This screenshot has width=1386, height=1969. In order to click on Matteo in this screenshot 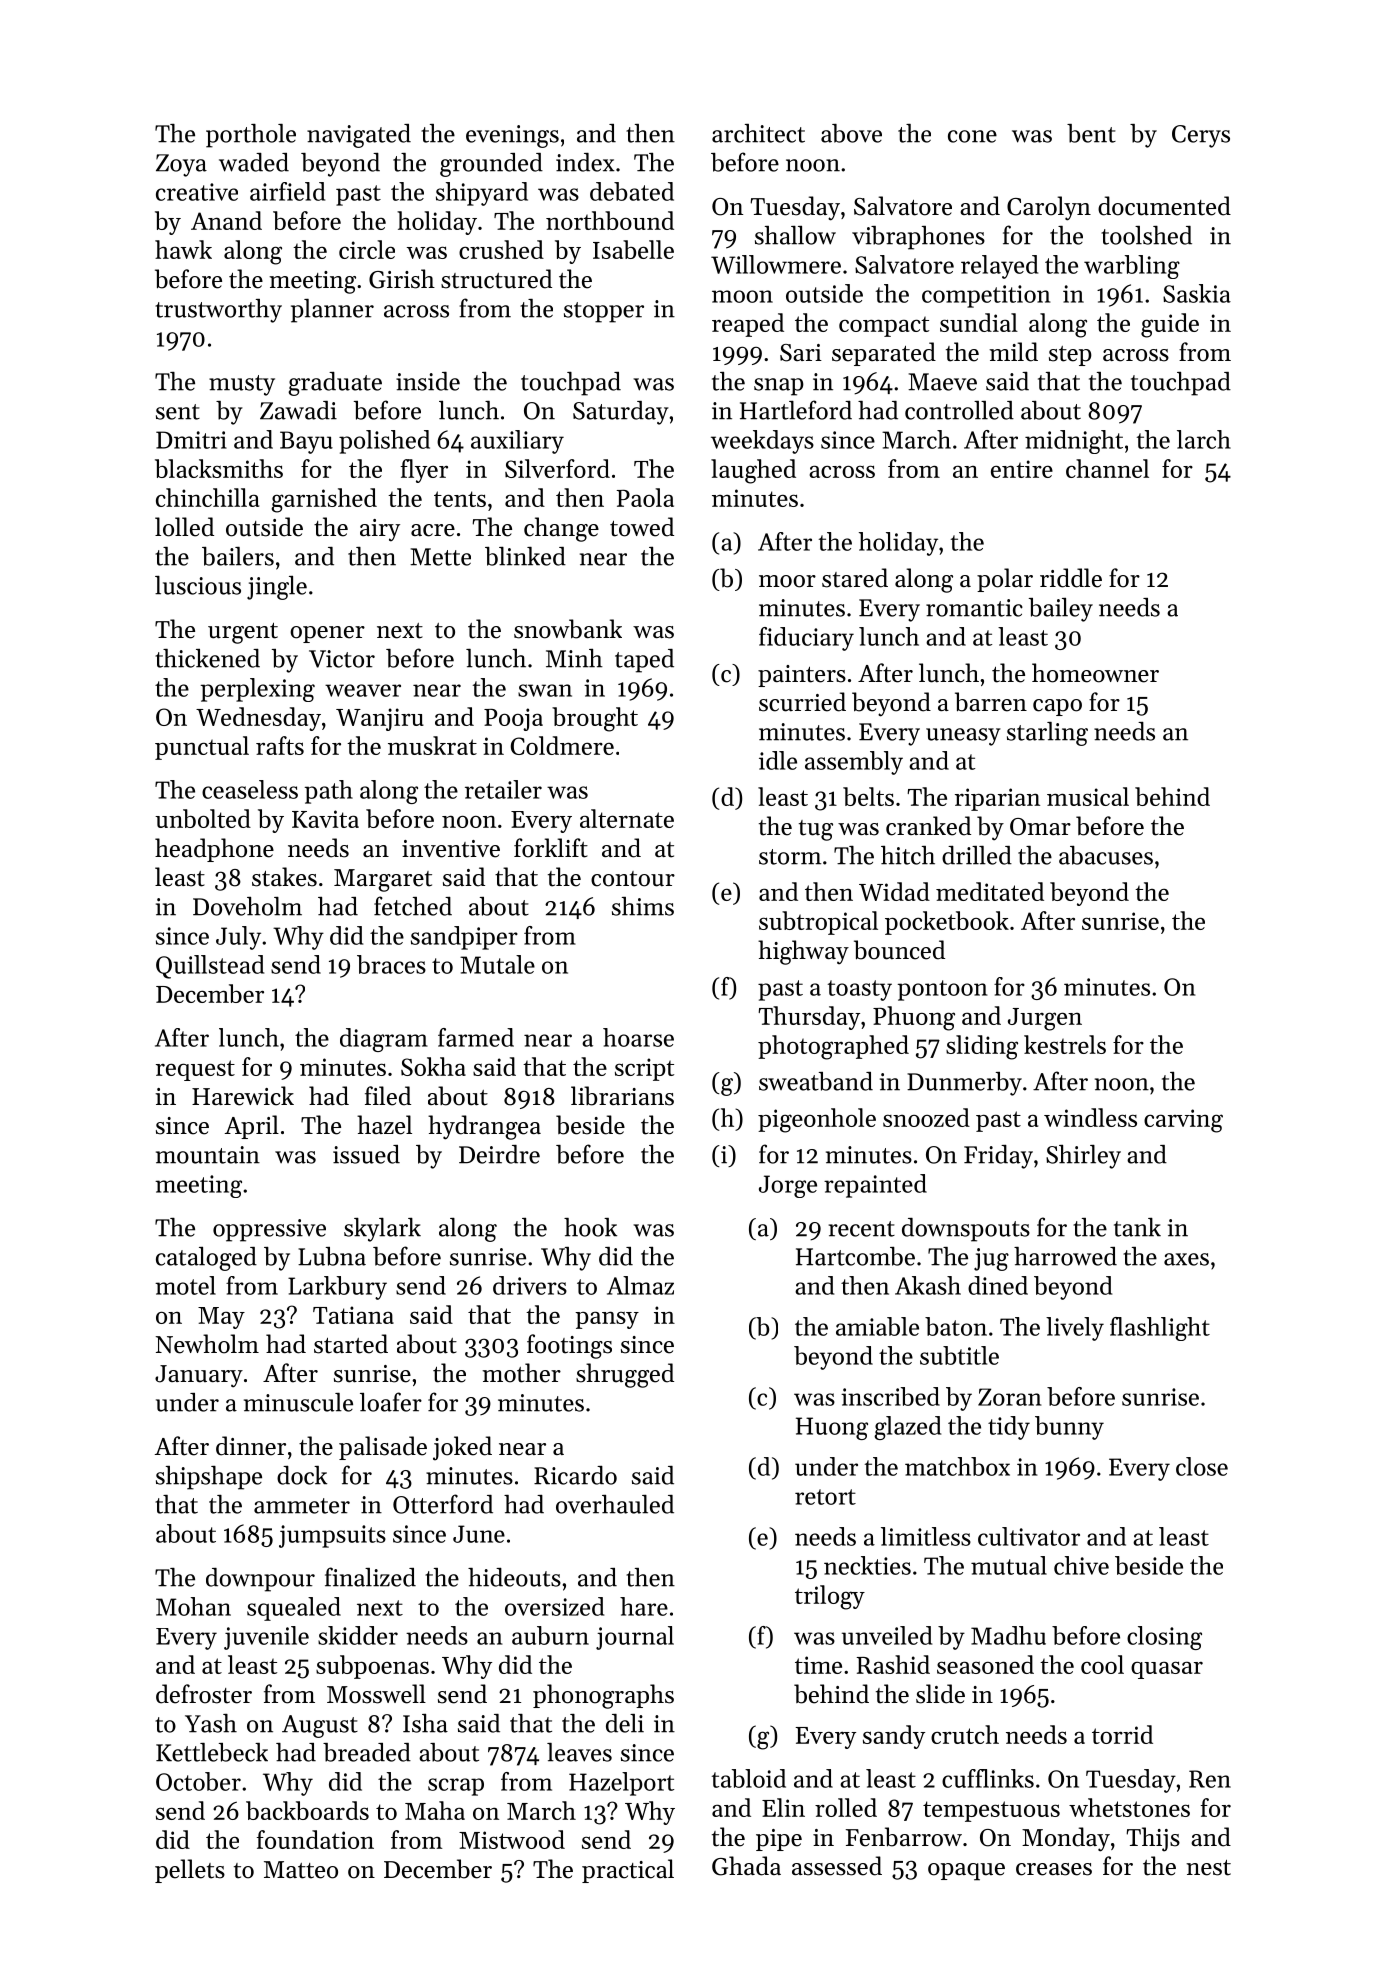, I will do `click(301, 1870)`.
